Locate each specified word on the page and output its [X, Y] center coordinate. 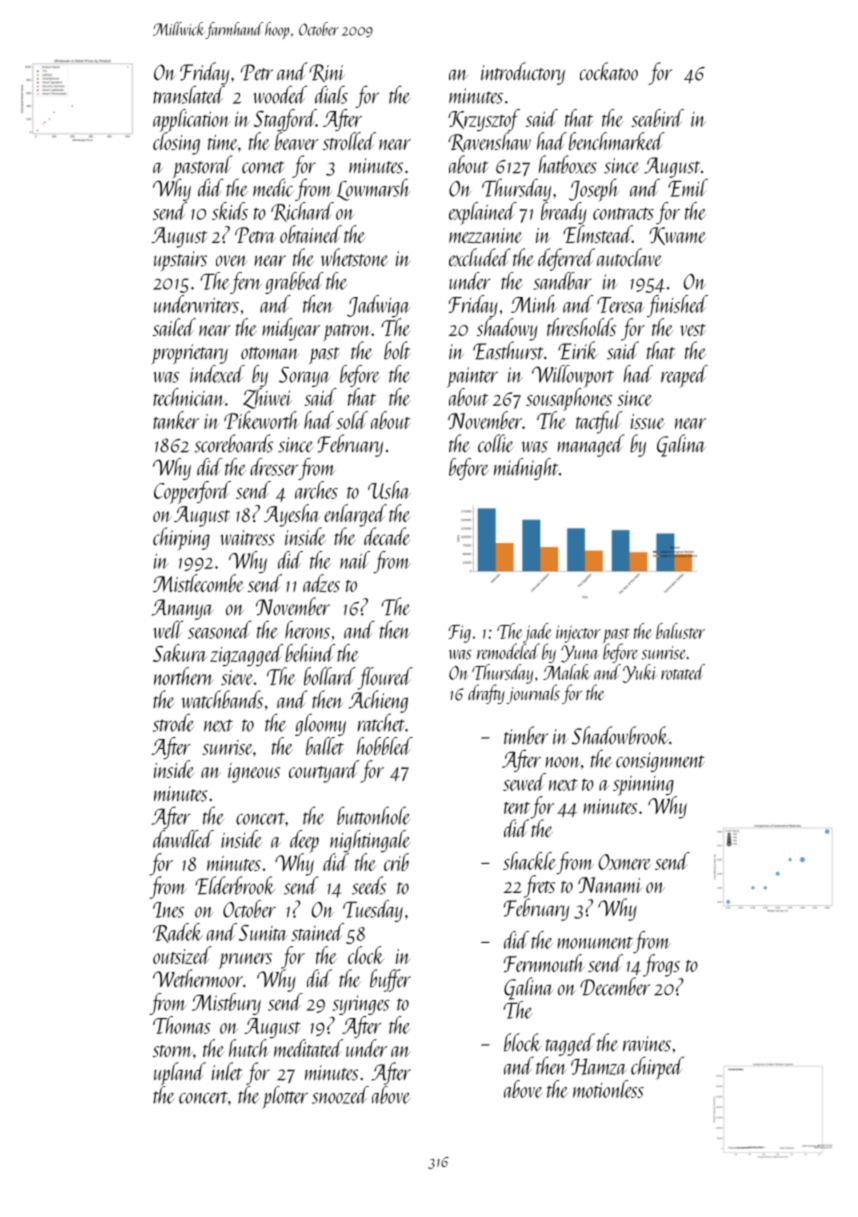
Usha [389, 490]
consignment [660, 762]
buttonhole [373, 815]
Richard [302, 212]
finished [677, 306]
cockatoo [609, 71]
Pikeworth [261, 420]
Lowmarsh [373, 189]
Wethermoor [198, 978]
